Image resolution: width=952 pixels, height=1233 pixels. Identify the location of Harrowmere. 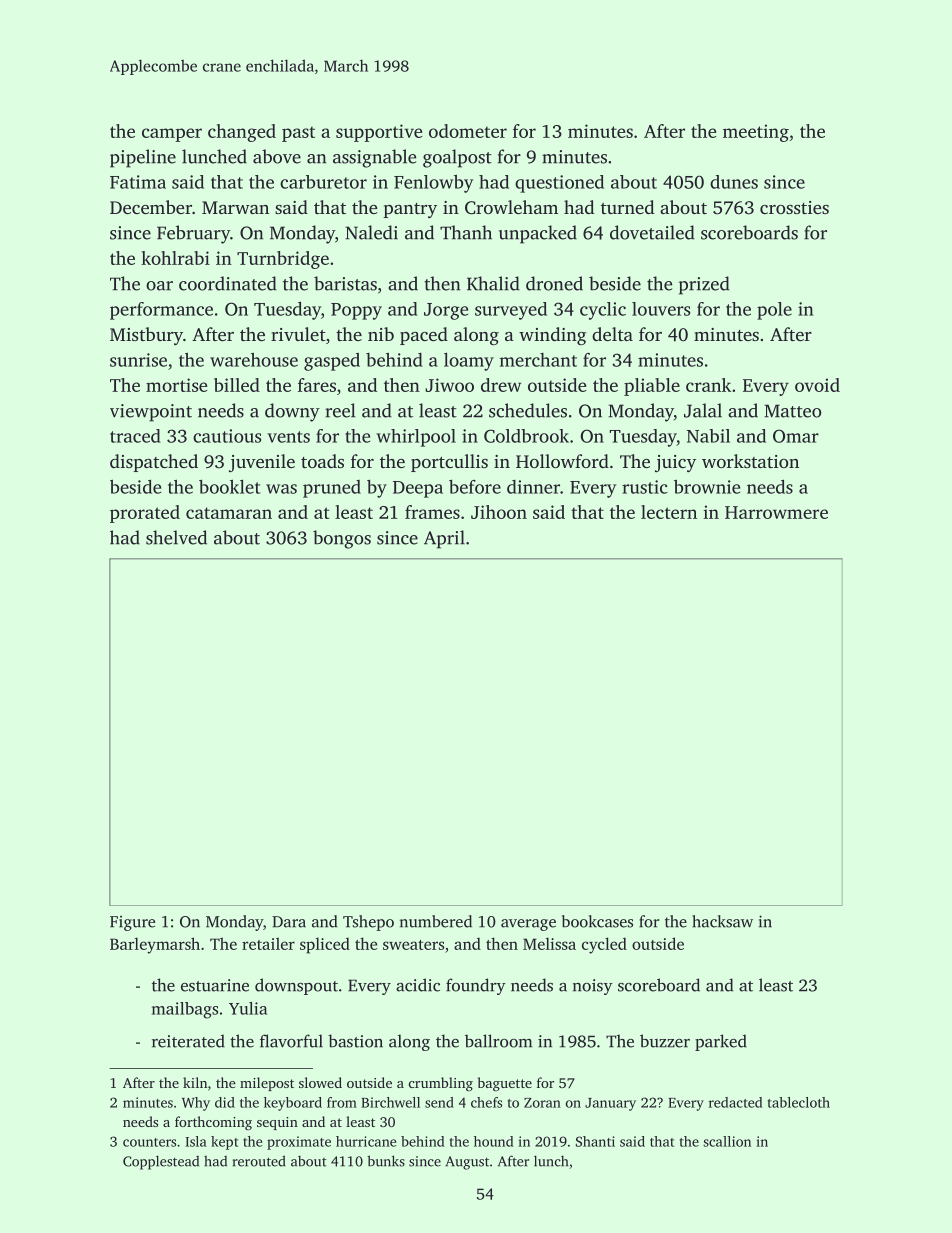
(776, 512).
